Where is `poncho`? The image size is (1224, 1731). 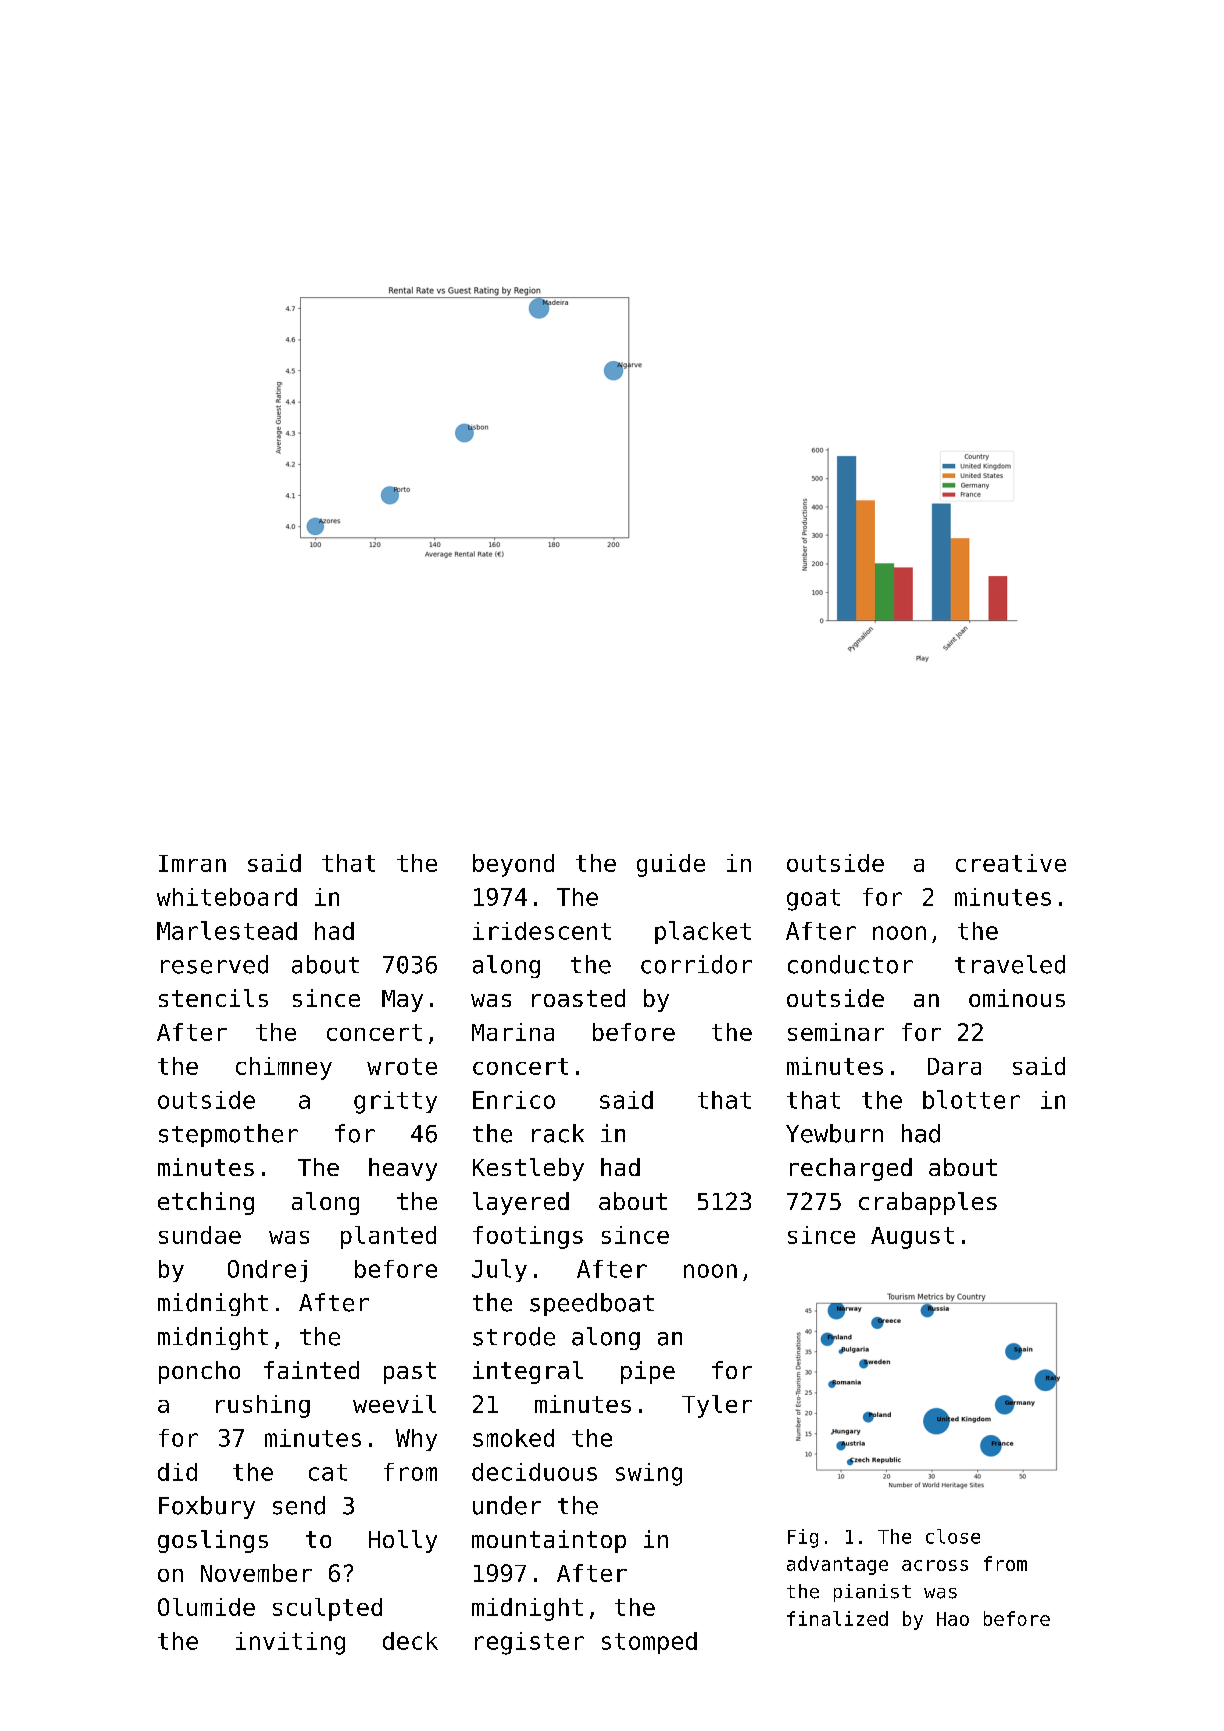
poncho is located at coordinates (199, 1372).
